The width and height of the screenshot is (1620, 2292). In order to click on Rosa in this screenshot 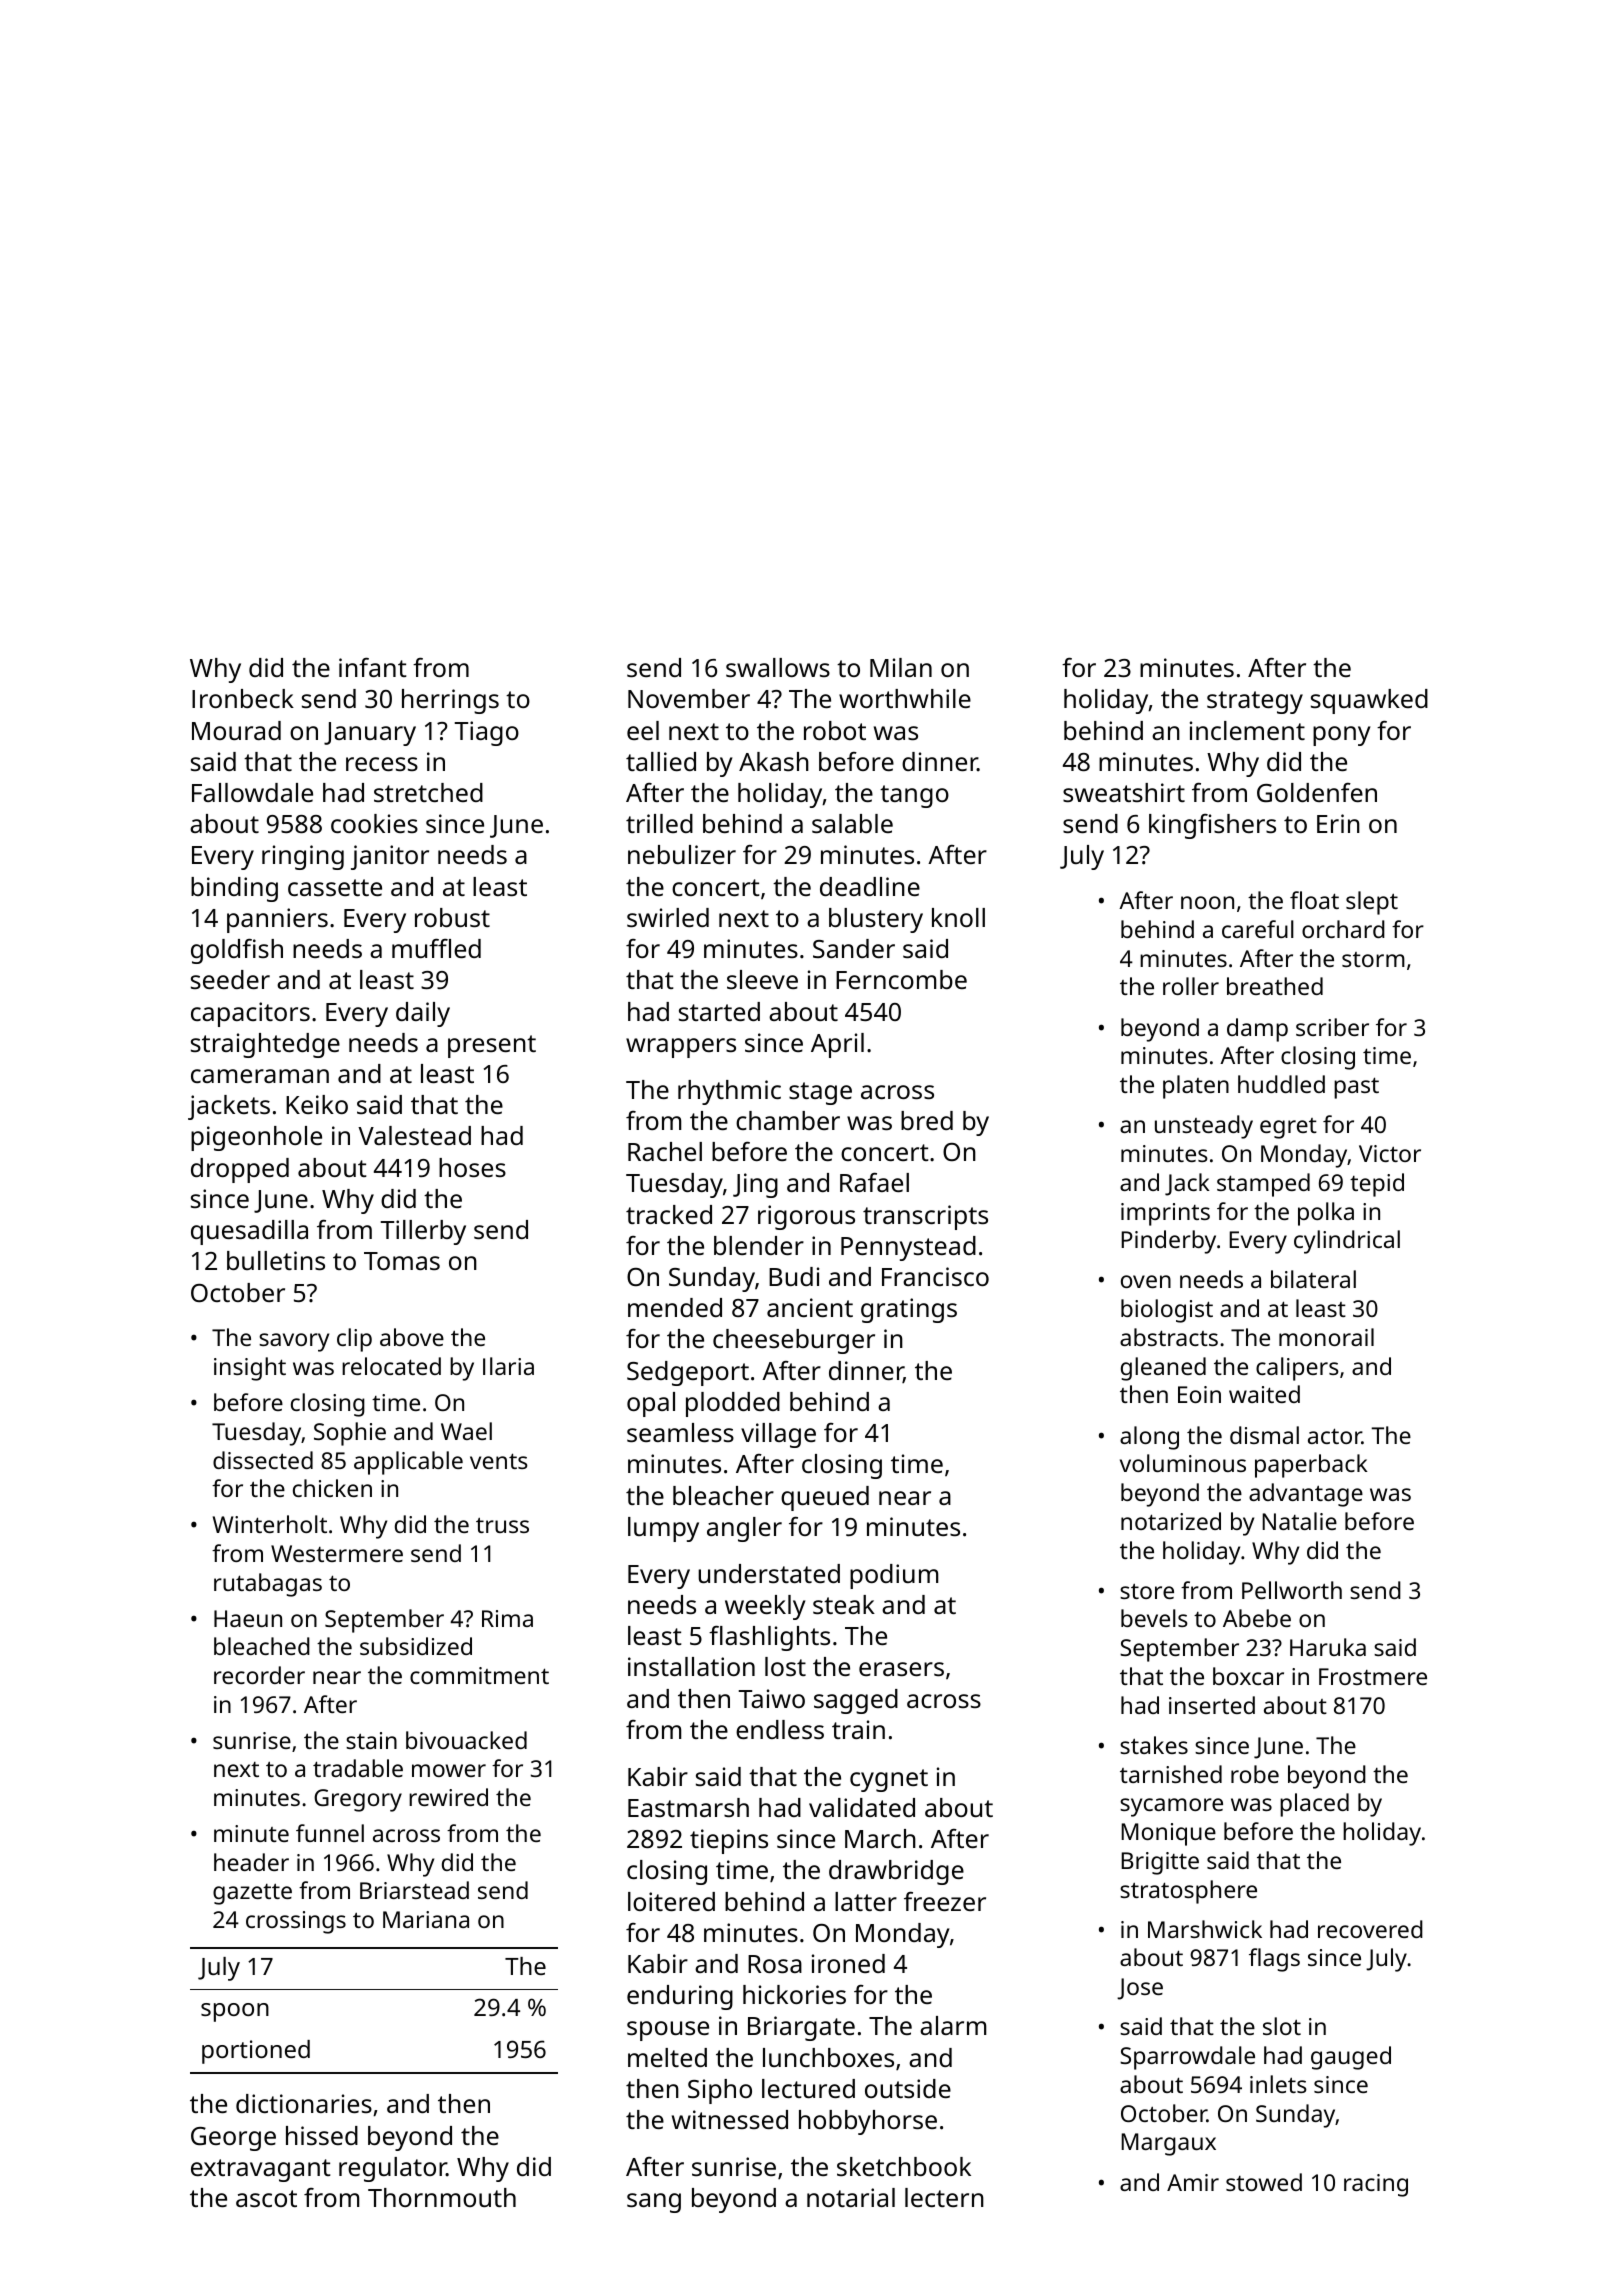, I will do `click(775, 1964)`.
